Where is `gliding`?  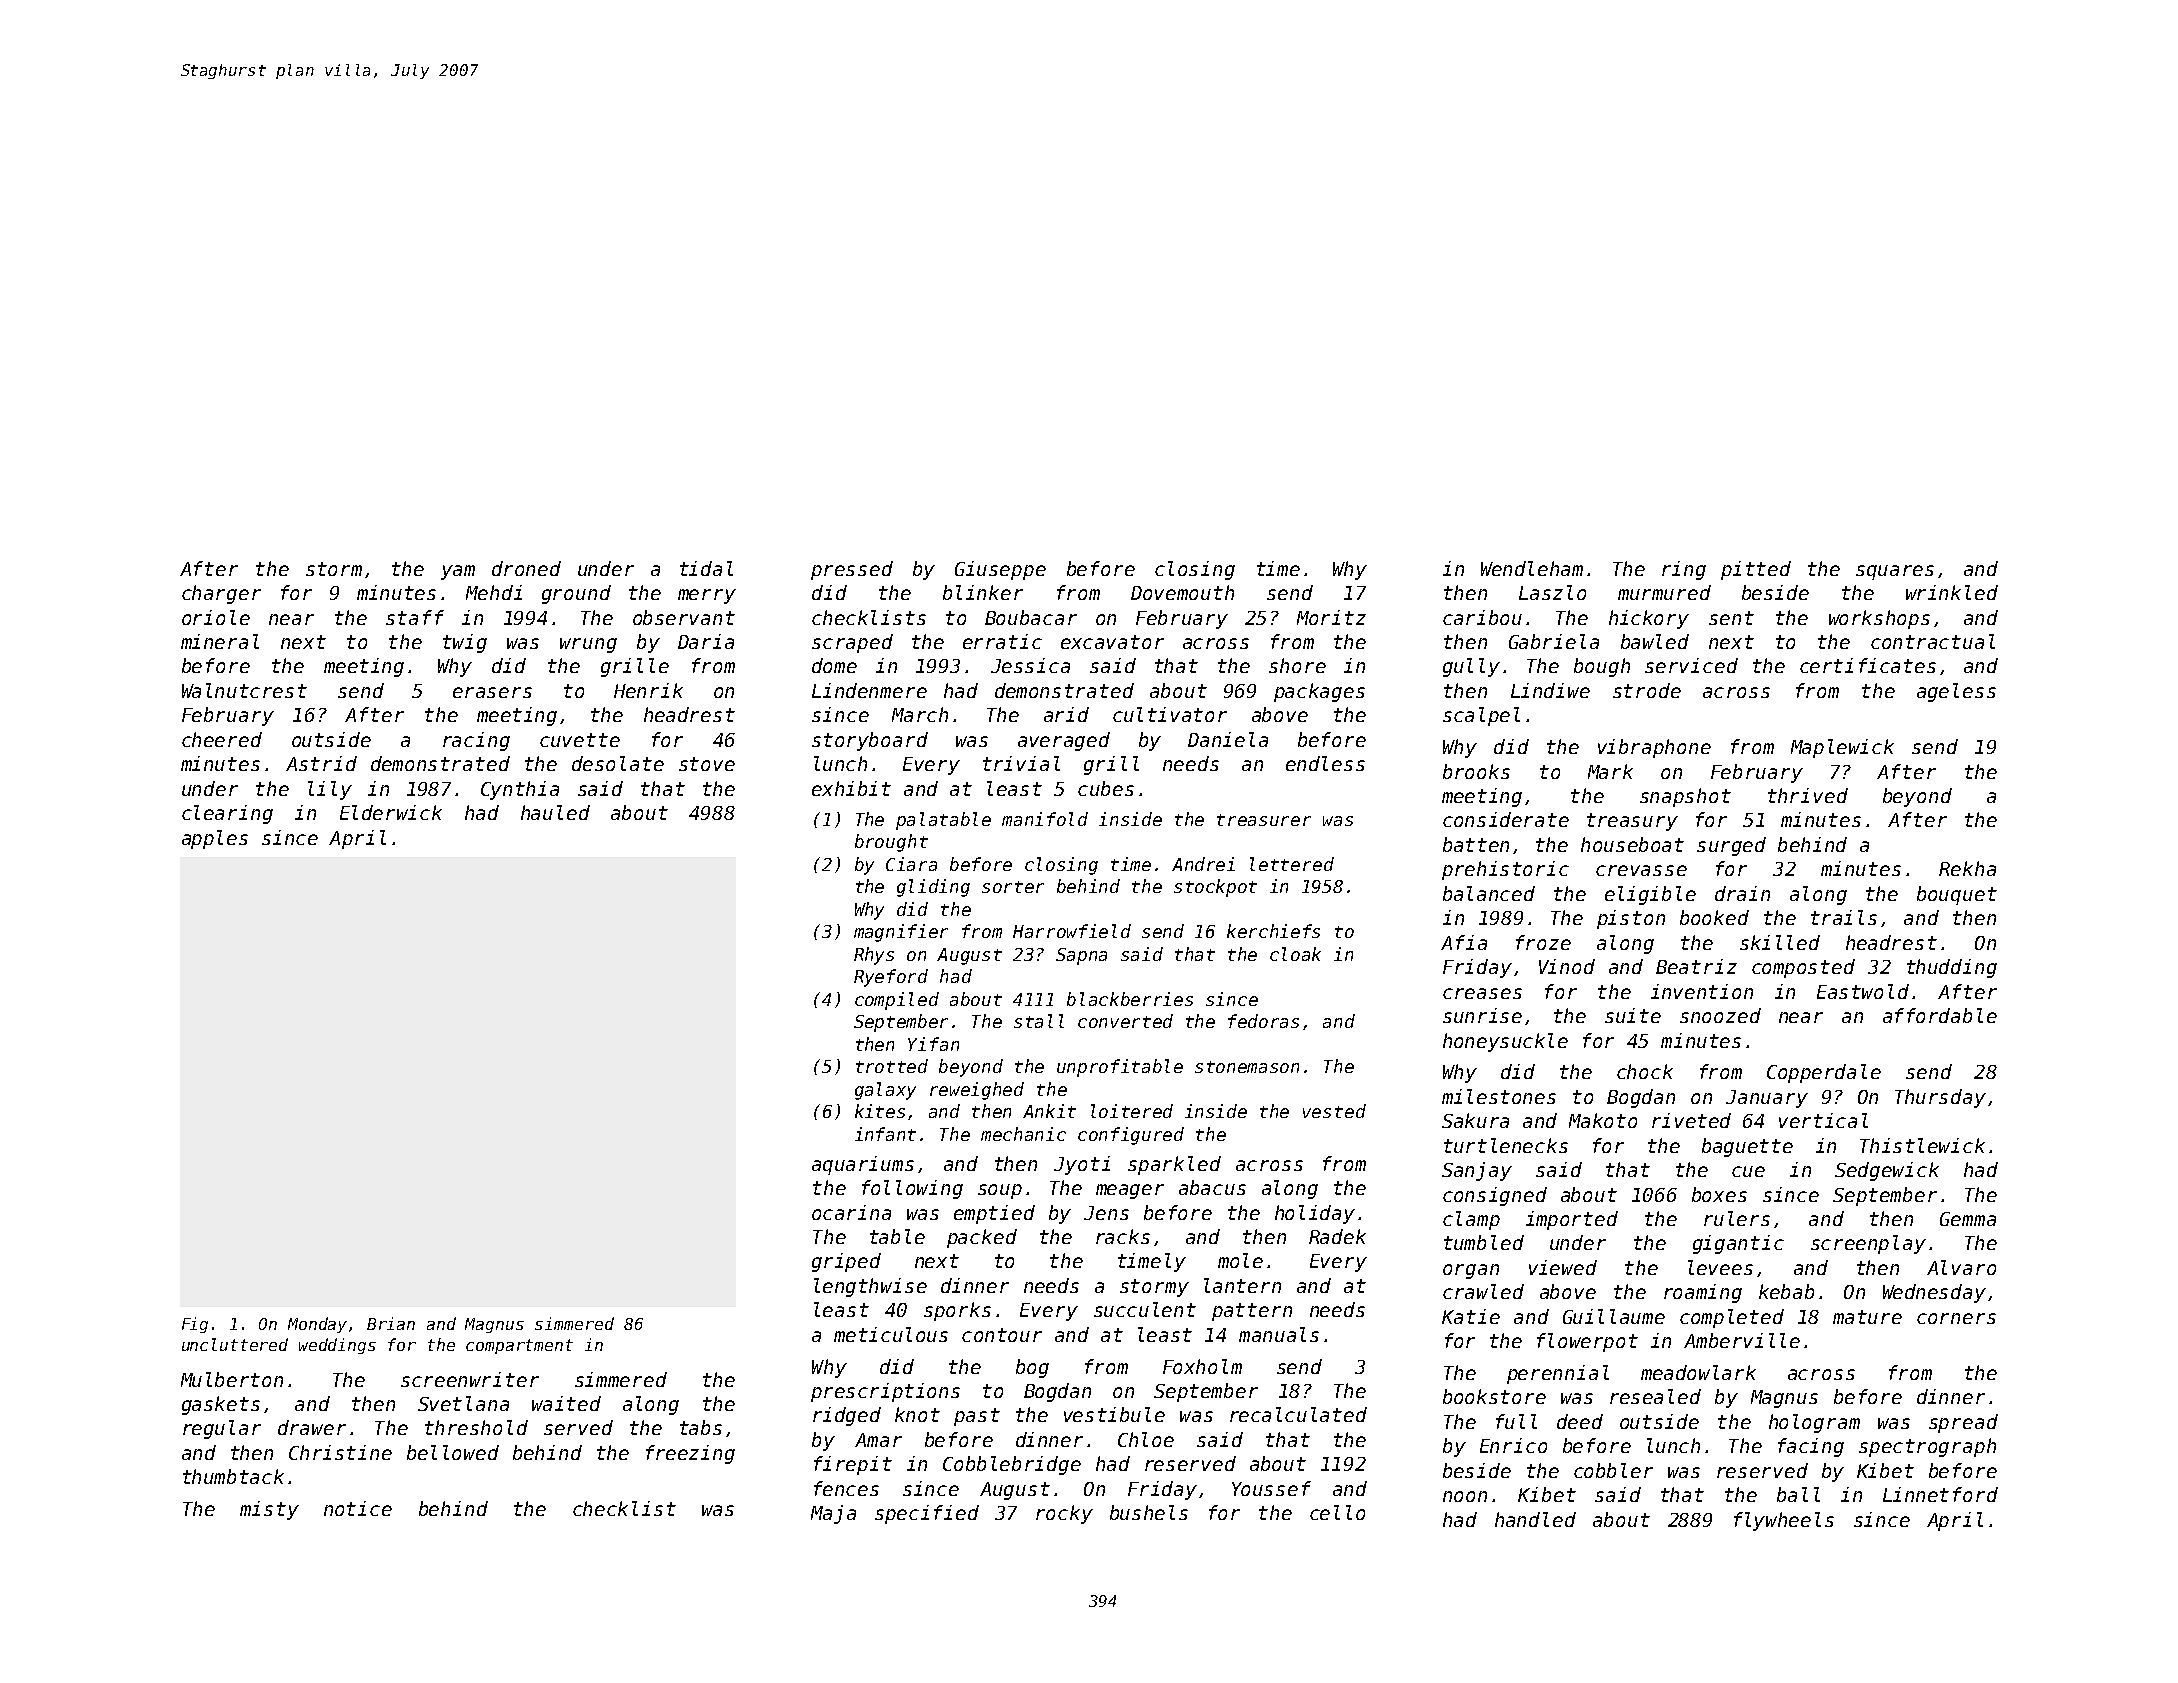 gliding is located at coordinates (933, 888).
